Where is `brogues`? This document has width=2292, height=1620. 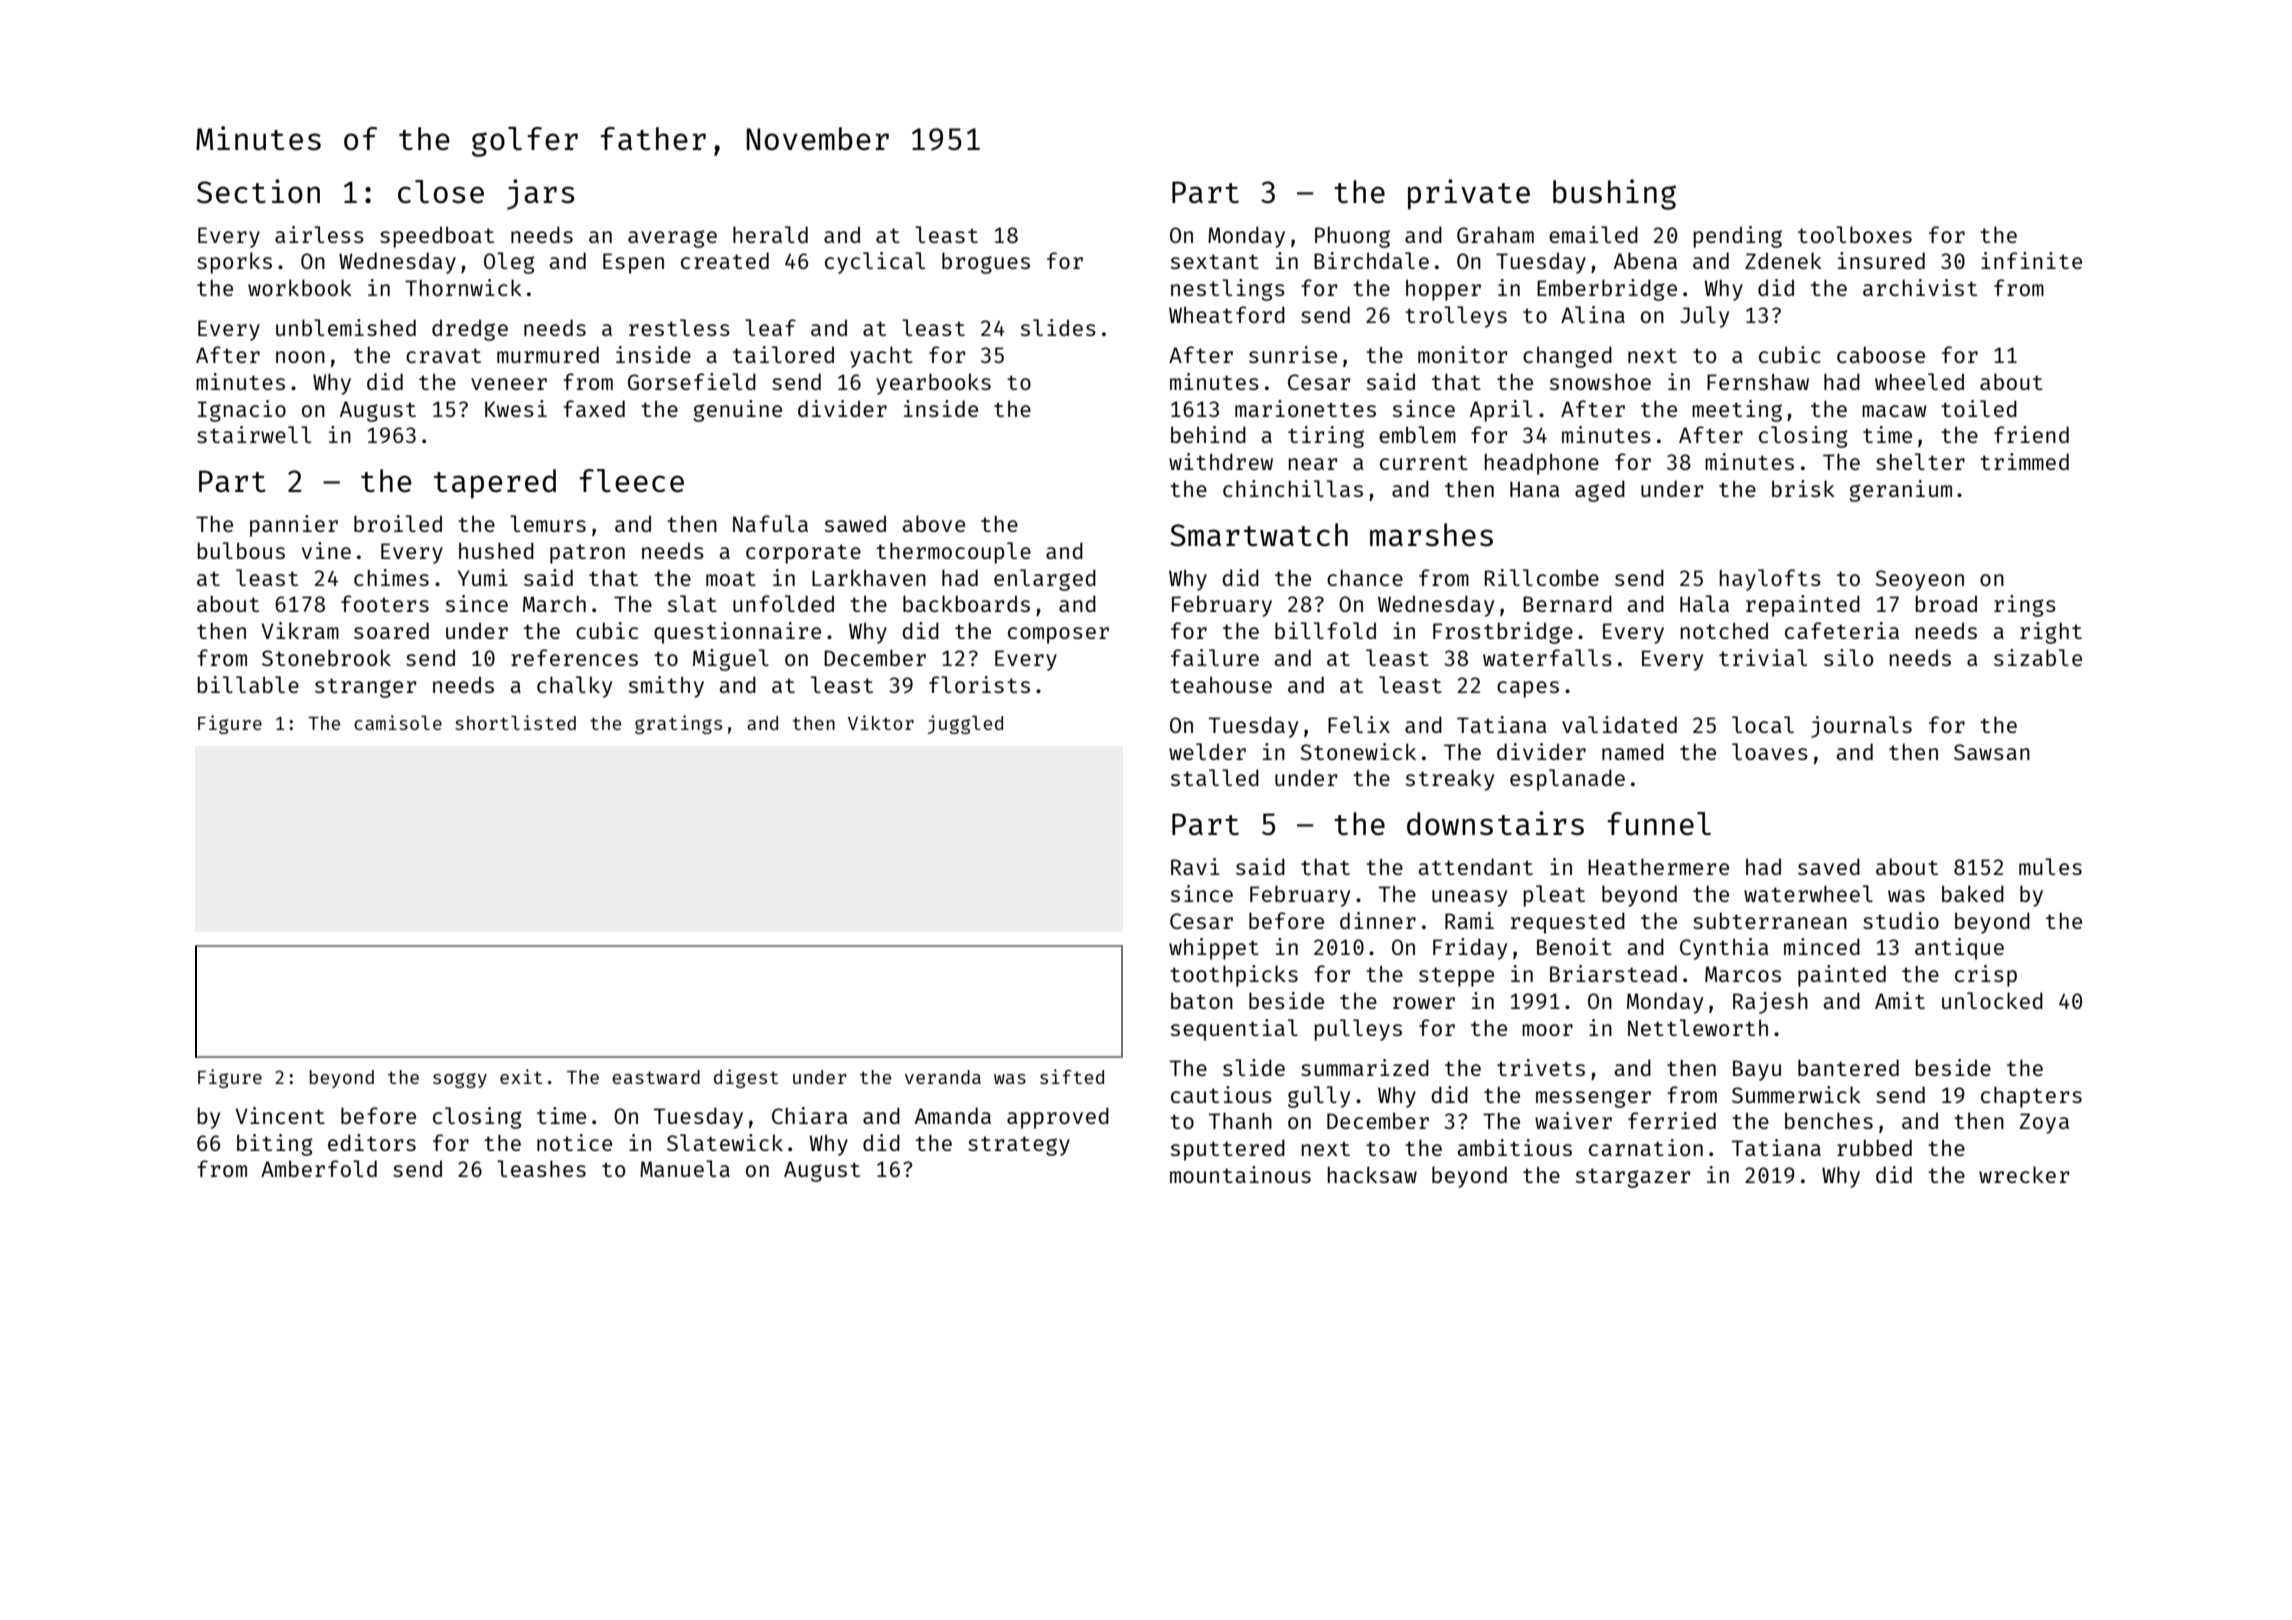
brogues is located at coordinates (986, 263).
